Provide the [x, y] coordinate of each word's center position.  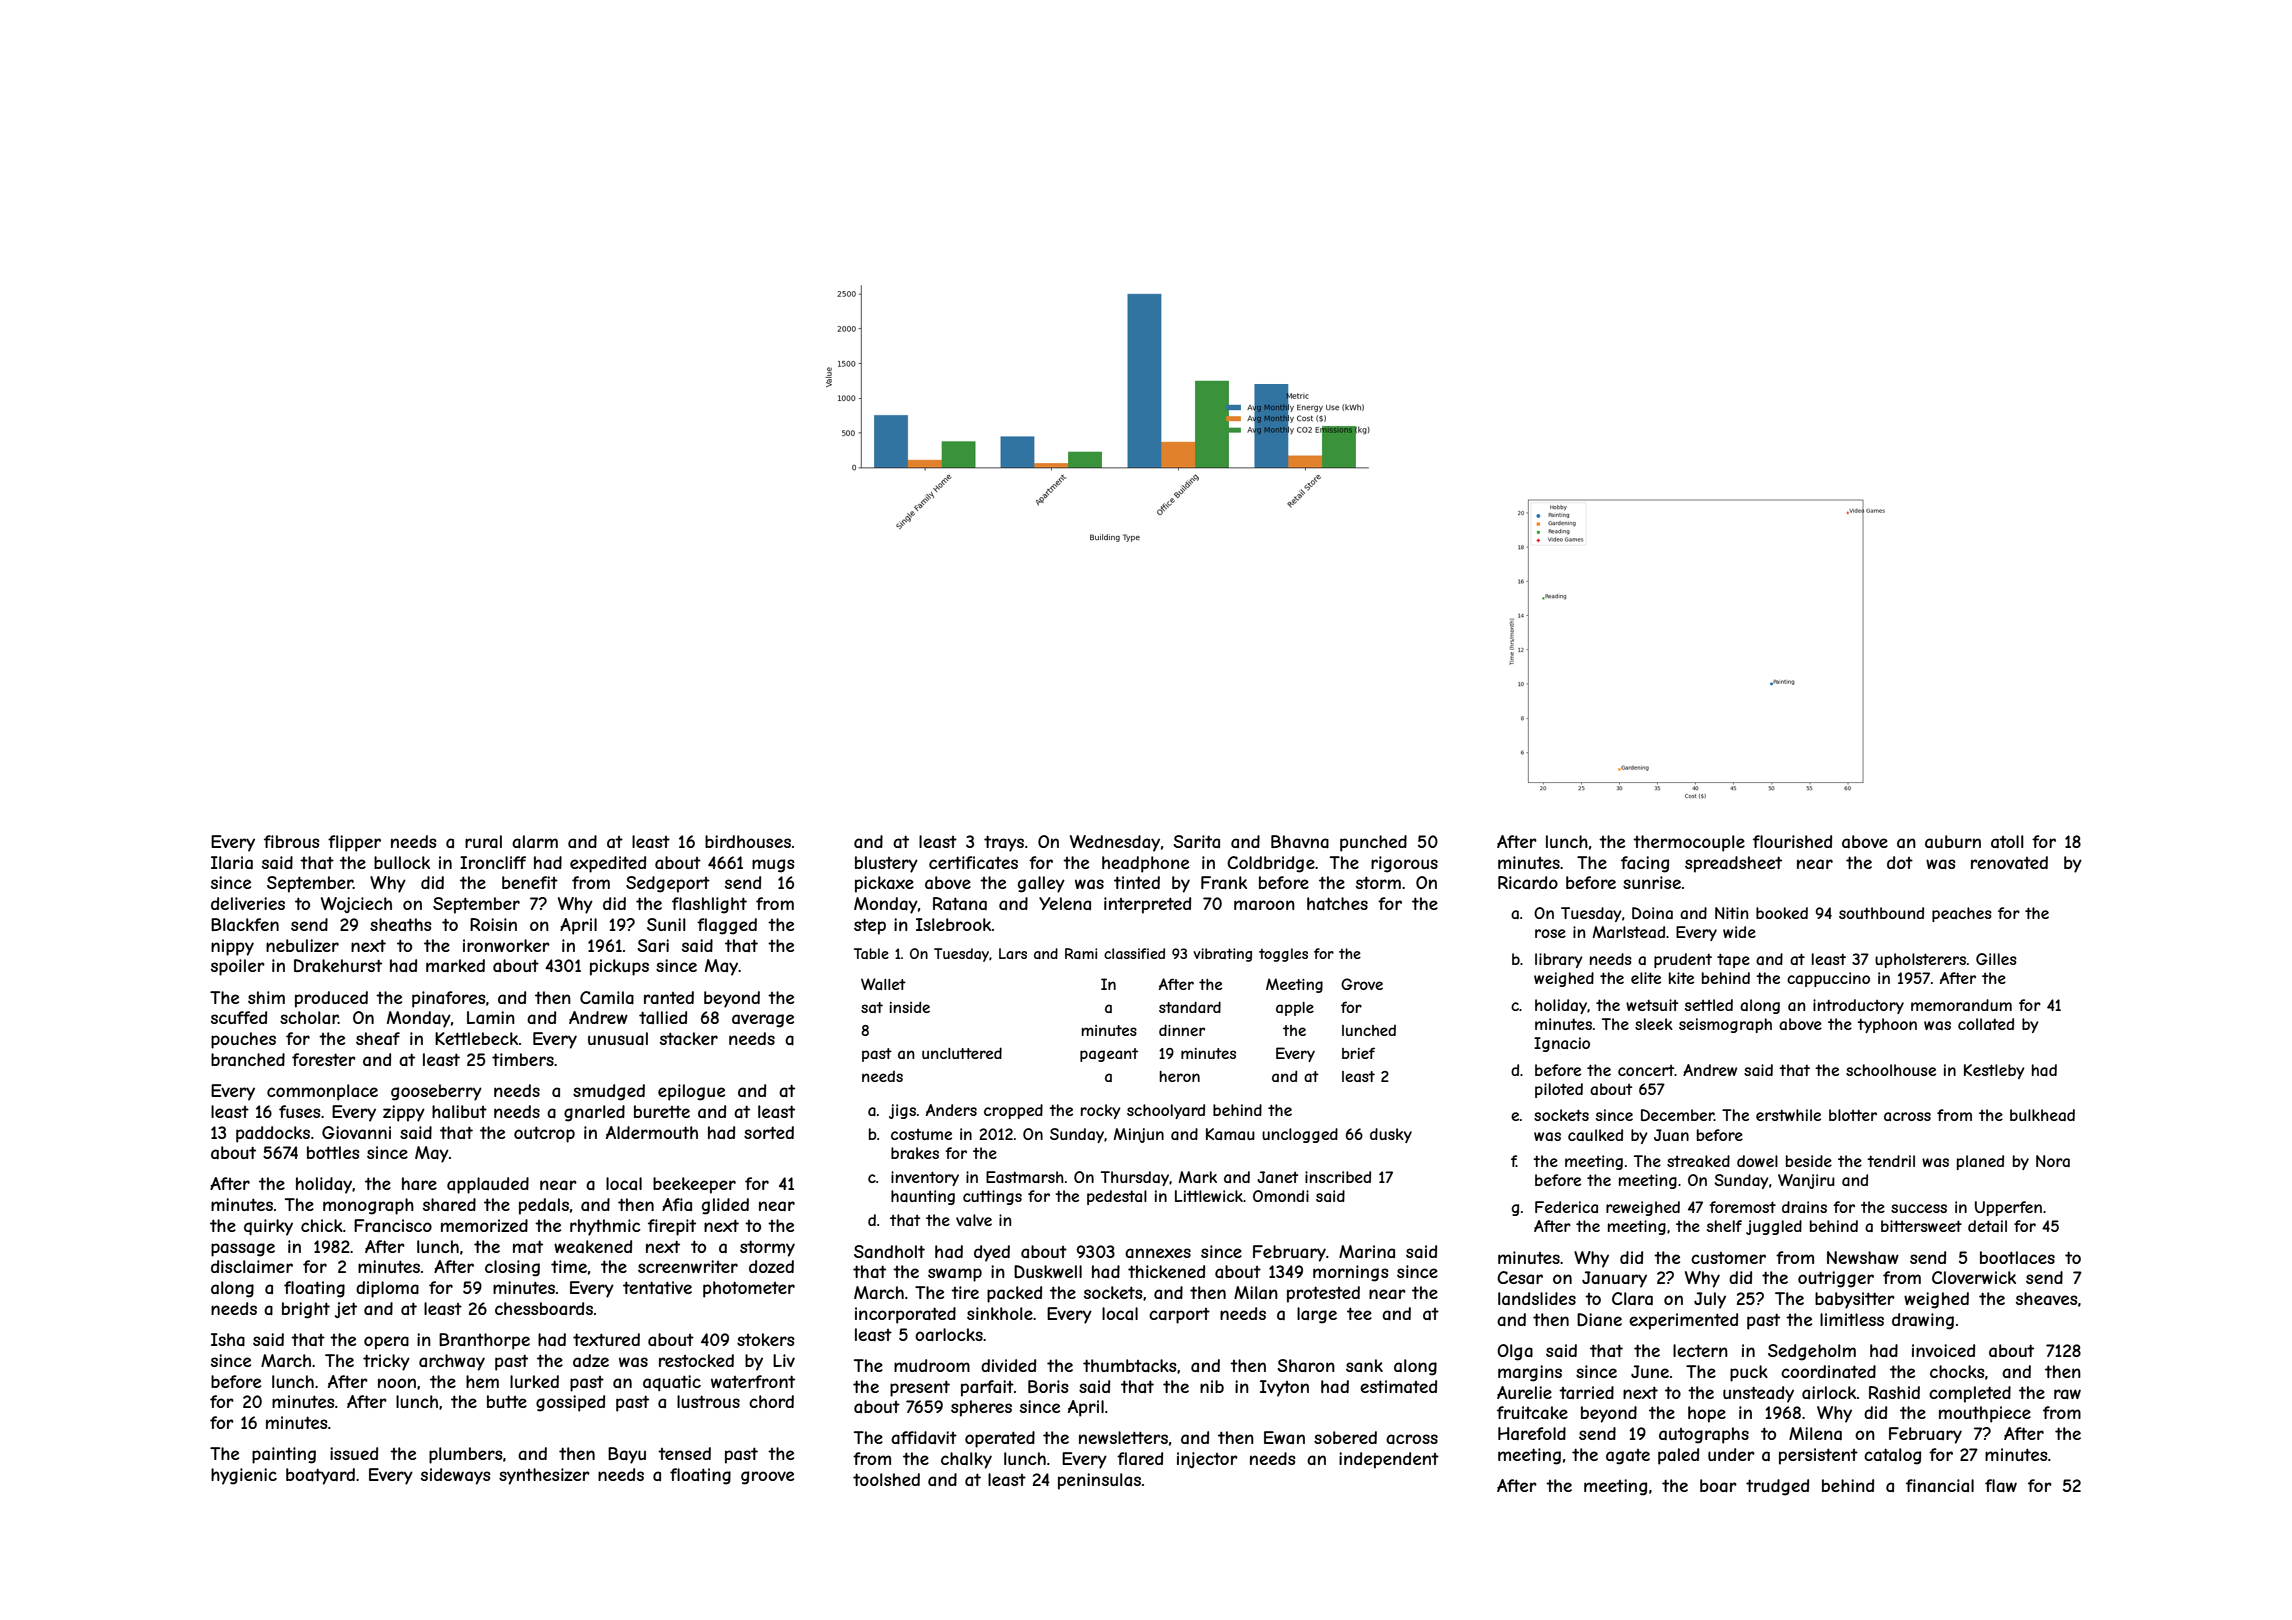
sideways [455, 1476]
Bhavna [1300, 841]
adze [591, 1360]
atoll [2007, 841]
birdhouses [748, 841]
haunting [923, 1197]
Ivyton [1284, 1388]
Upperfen [2008, 1208]
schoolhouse [1891, 1070]
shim [266, 997]
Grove [1362, 984]
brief [1358, 1053]
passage [243, 1250]
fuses [299, 1111]
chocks [1957, 1371]
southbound [1881, 913]
